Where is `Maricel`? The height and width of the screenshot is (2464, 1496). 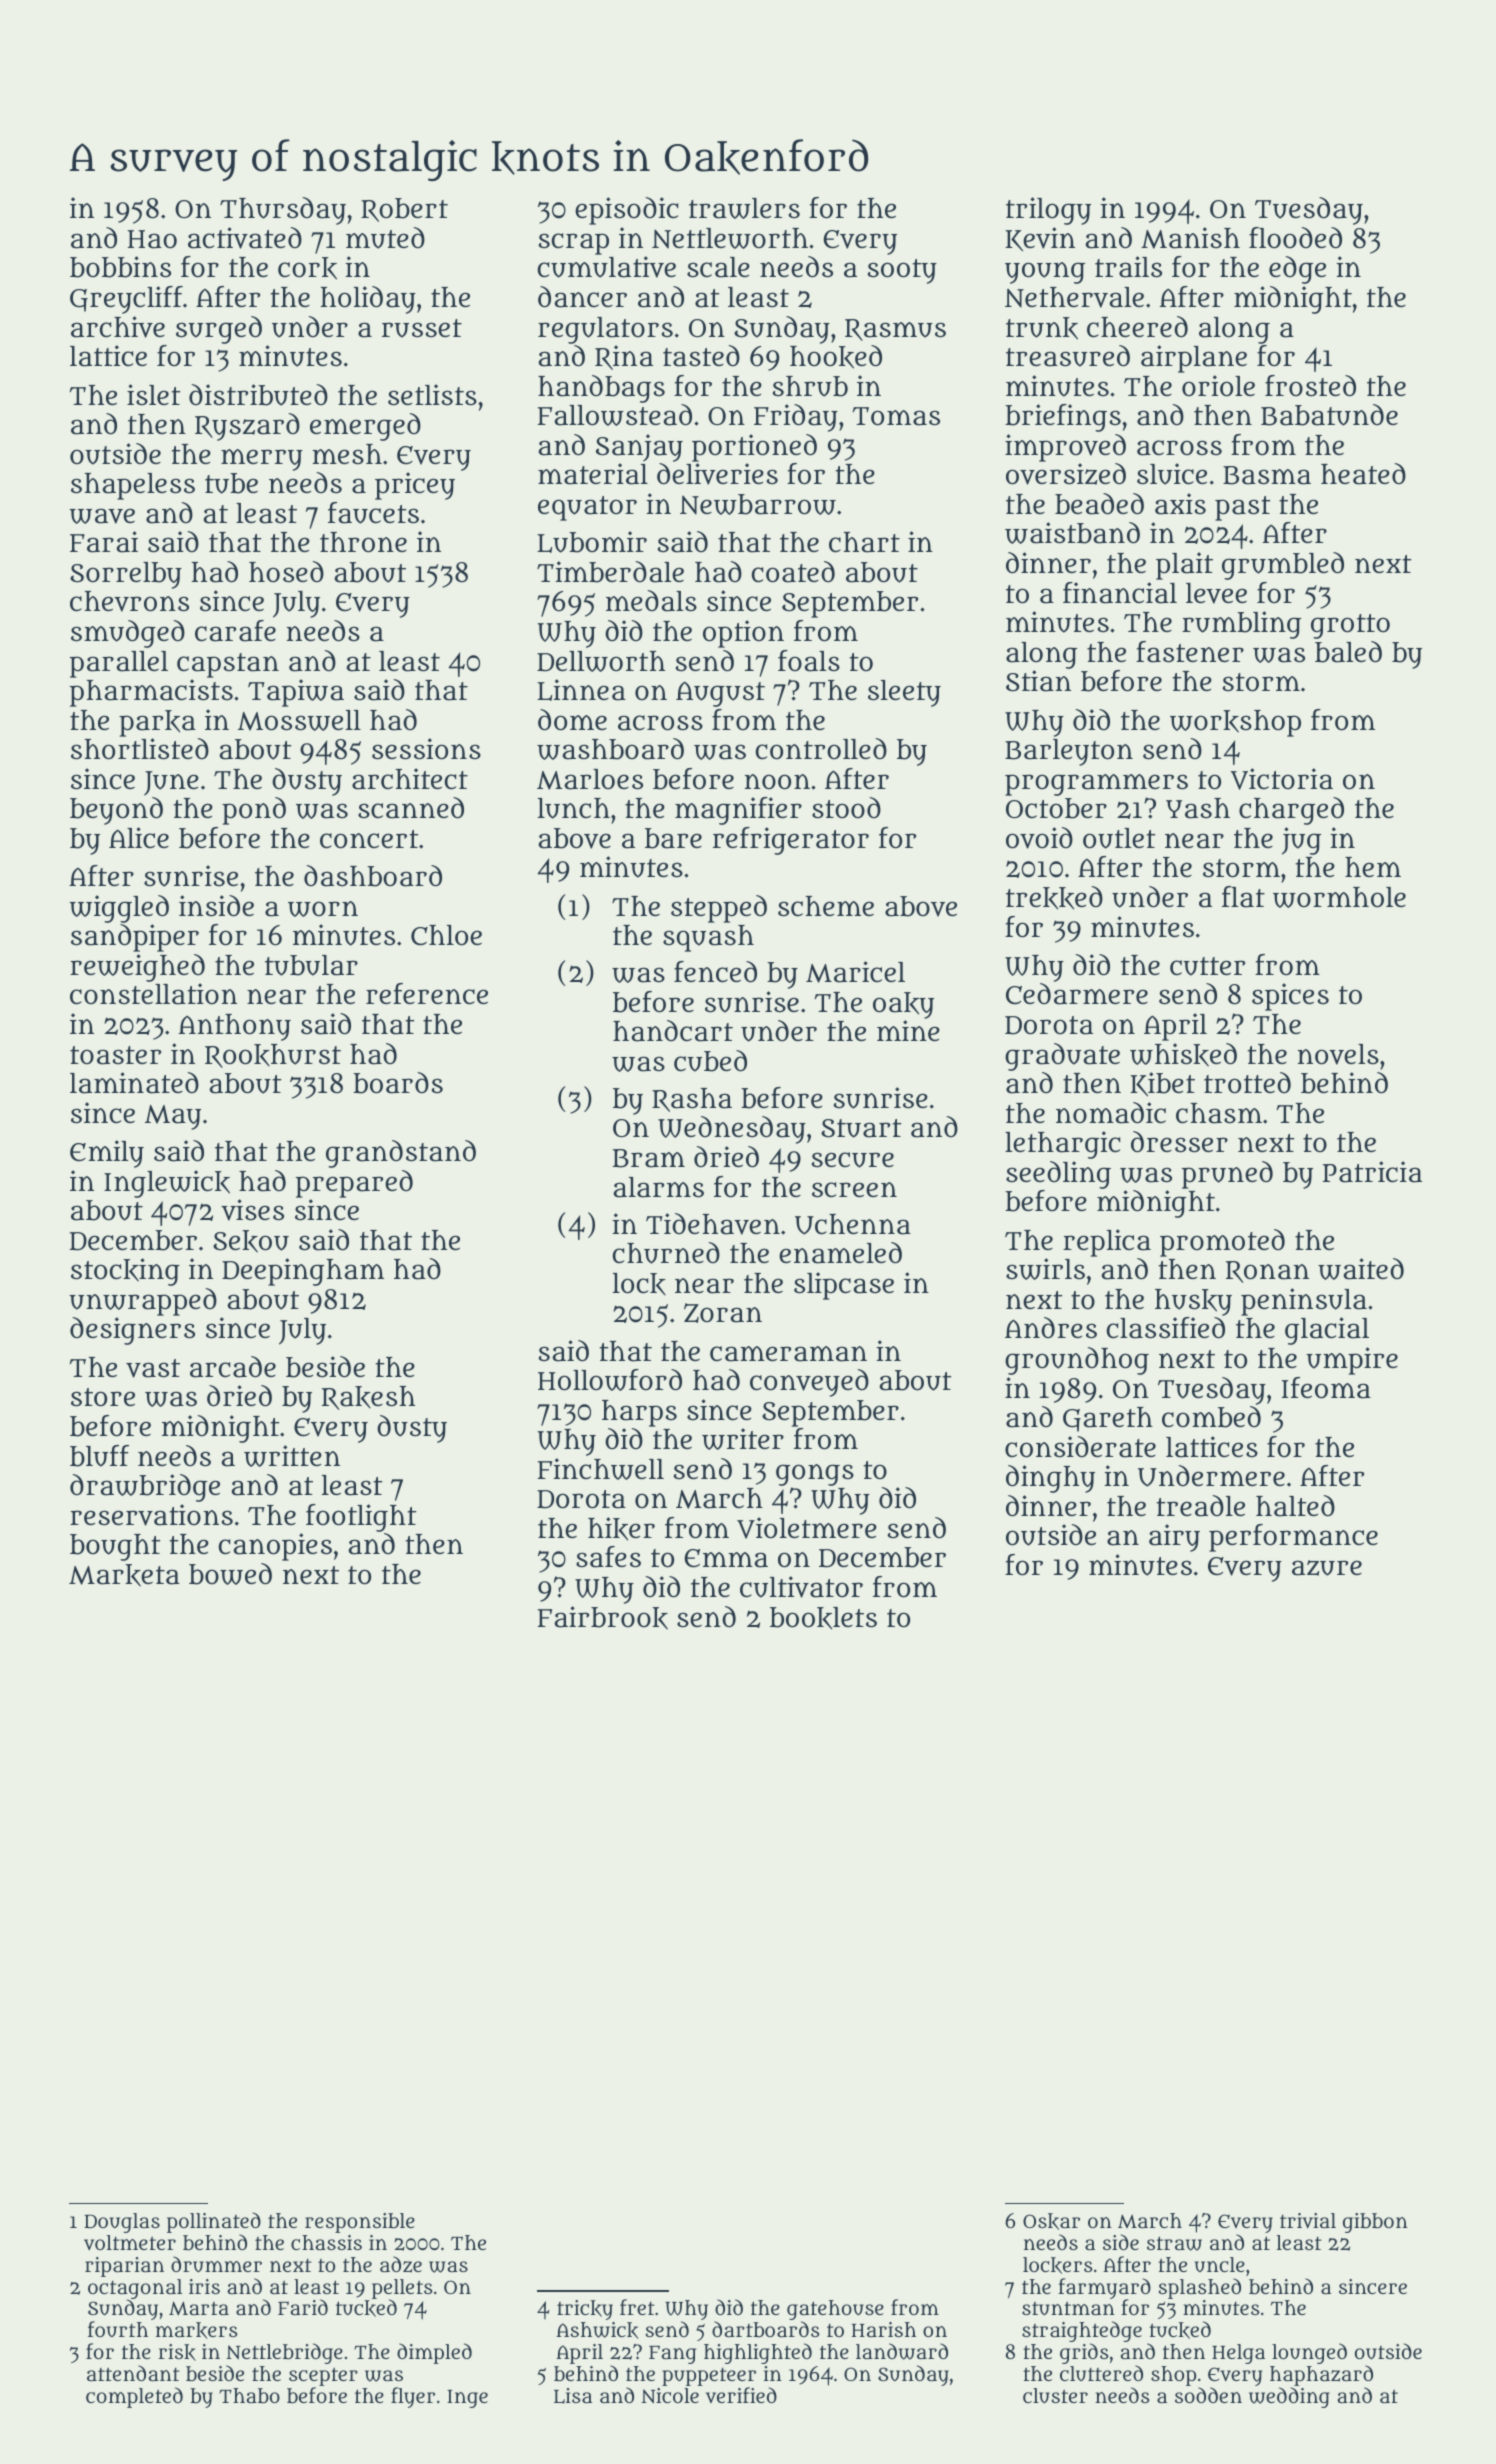 Maricel is located at coordinates (855, 972).
